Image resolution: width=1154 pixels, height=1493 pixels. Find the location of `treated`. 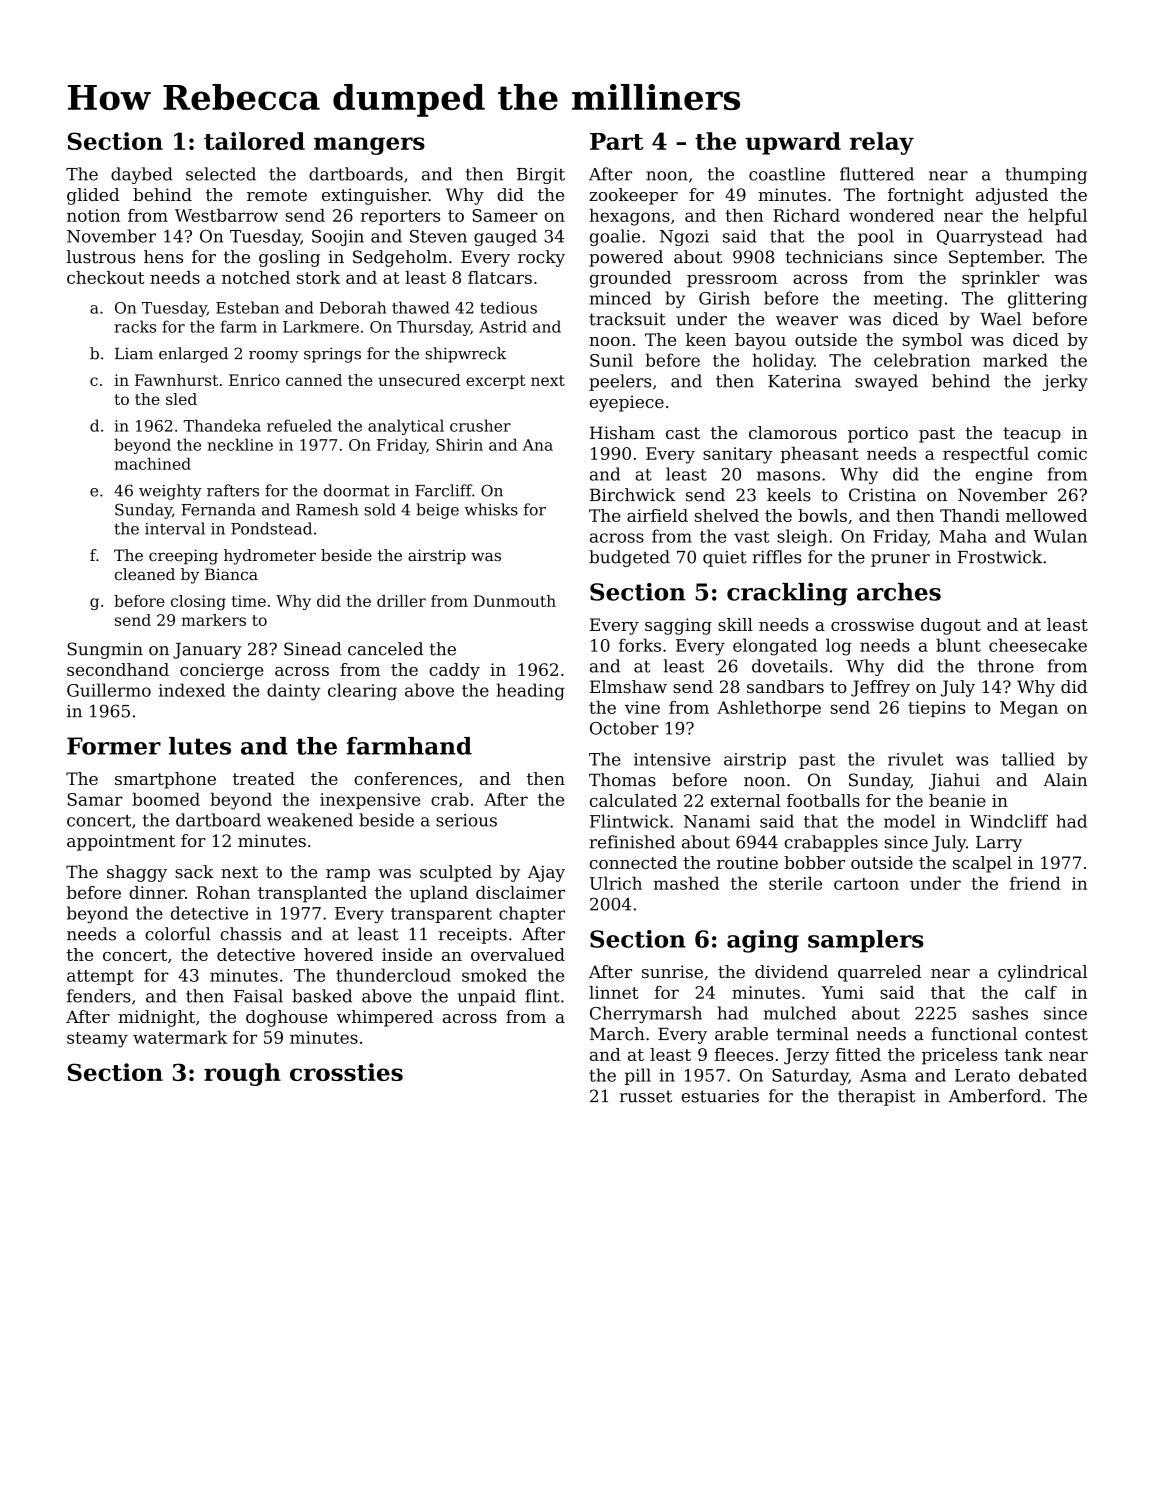

treated is located at coordinates (264, 778).
